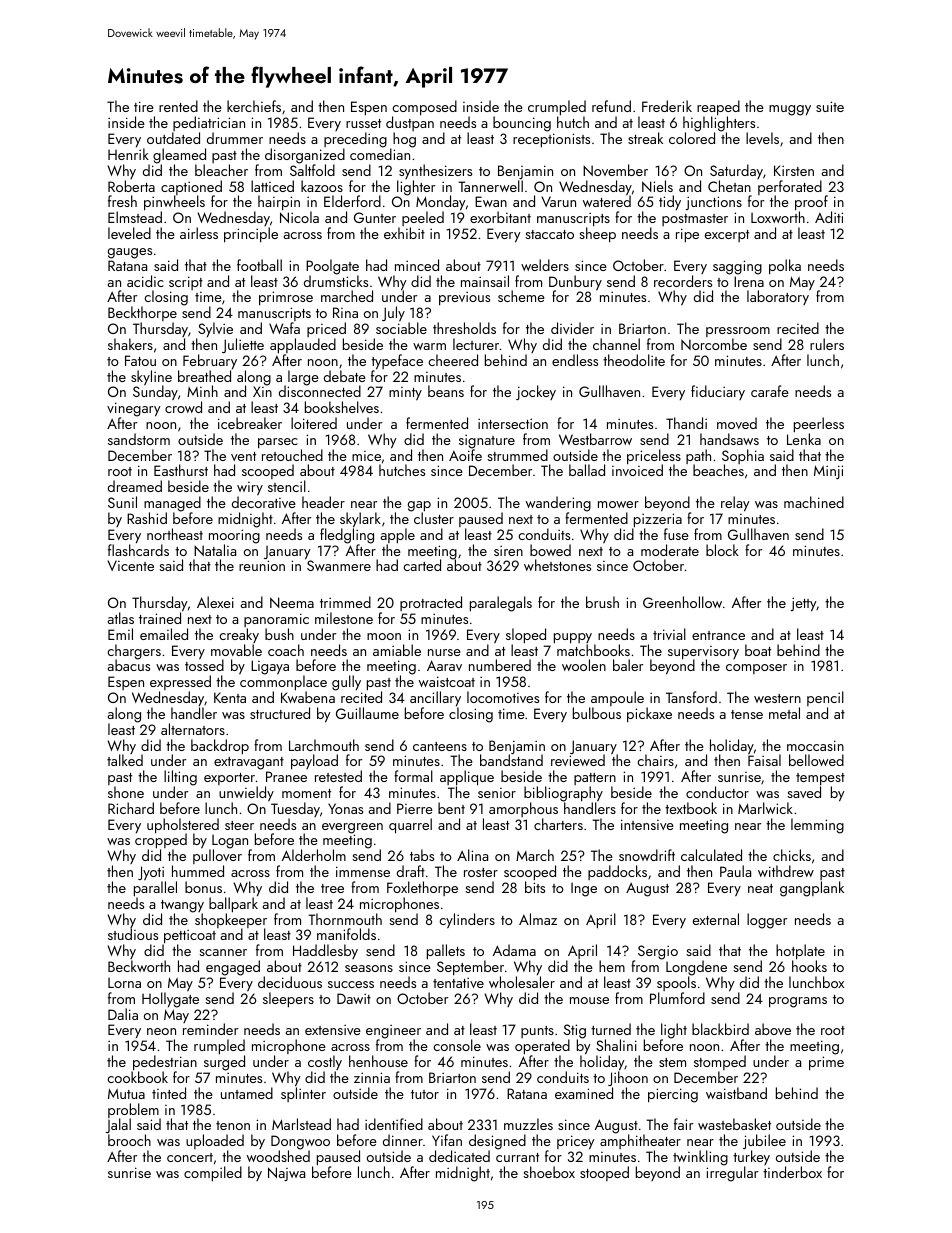 Image resolution: width=952 pixels, height=1233 pixels. I want to click on Jalal, so click(118, 1127).
